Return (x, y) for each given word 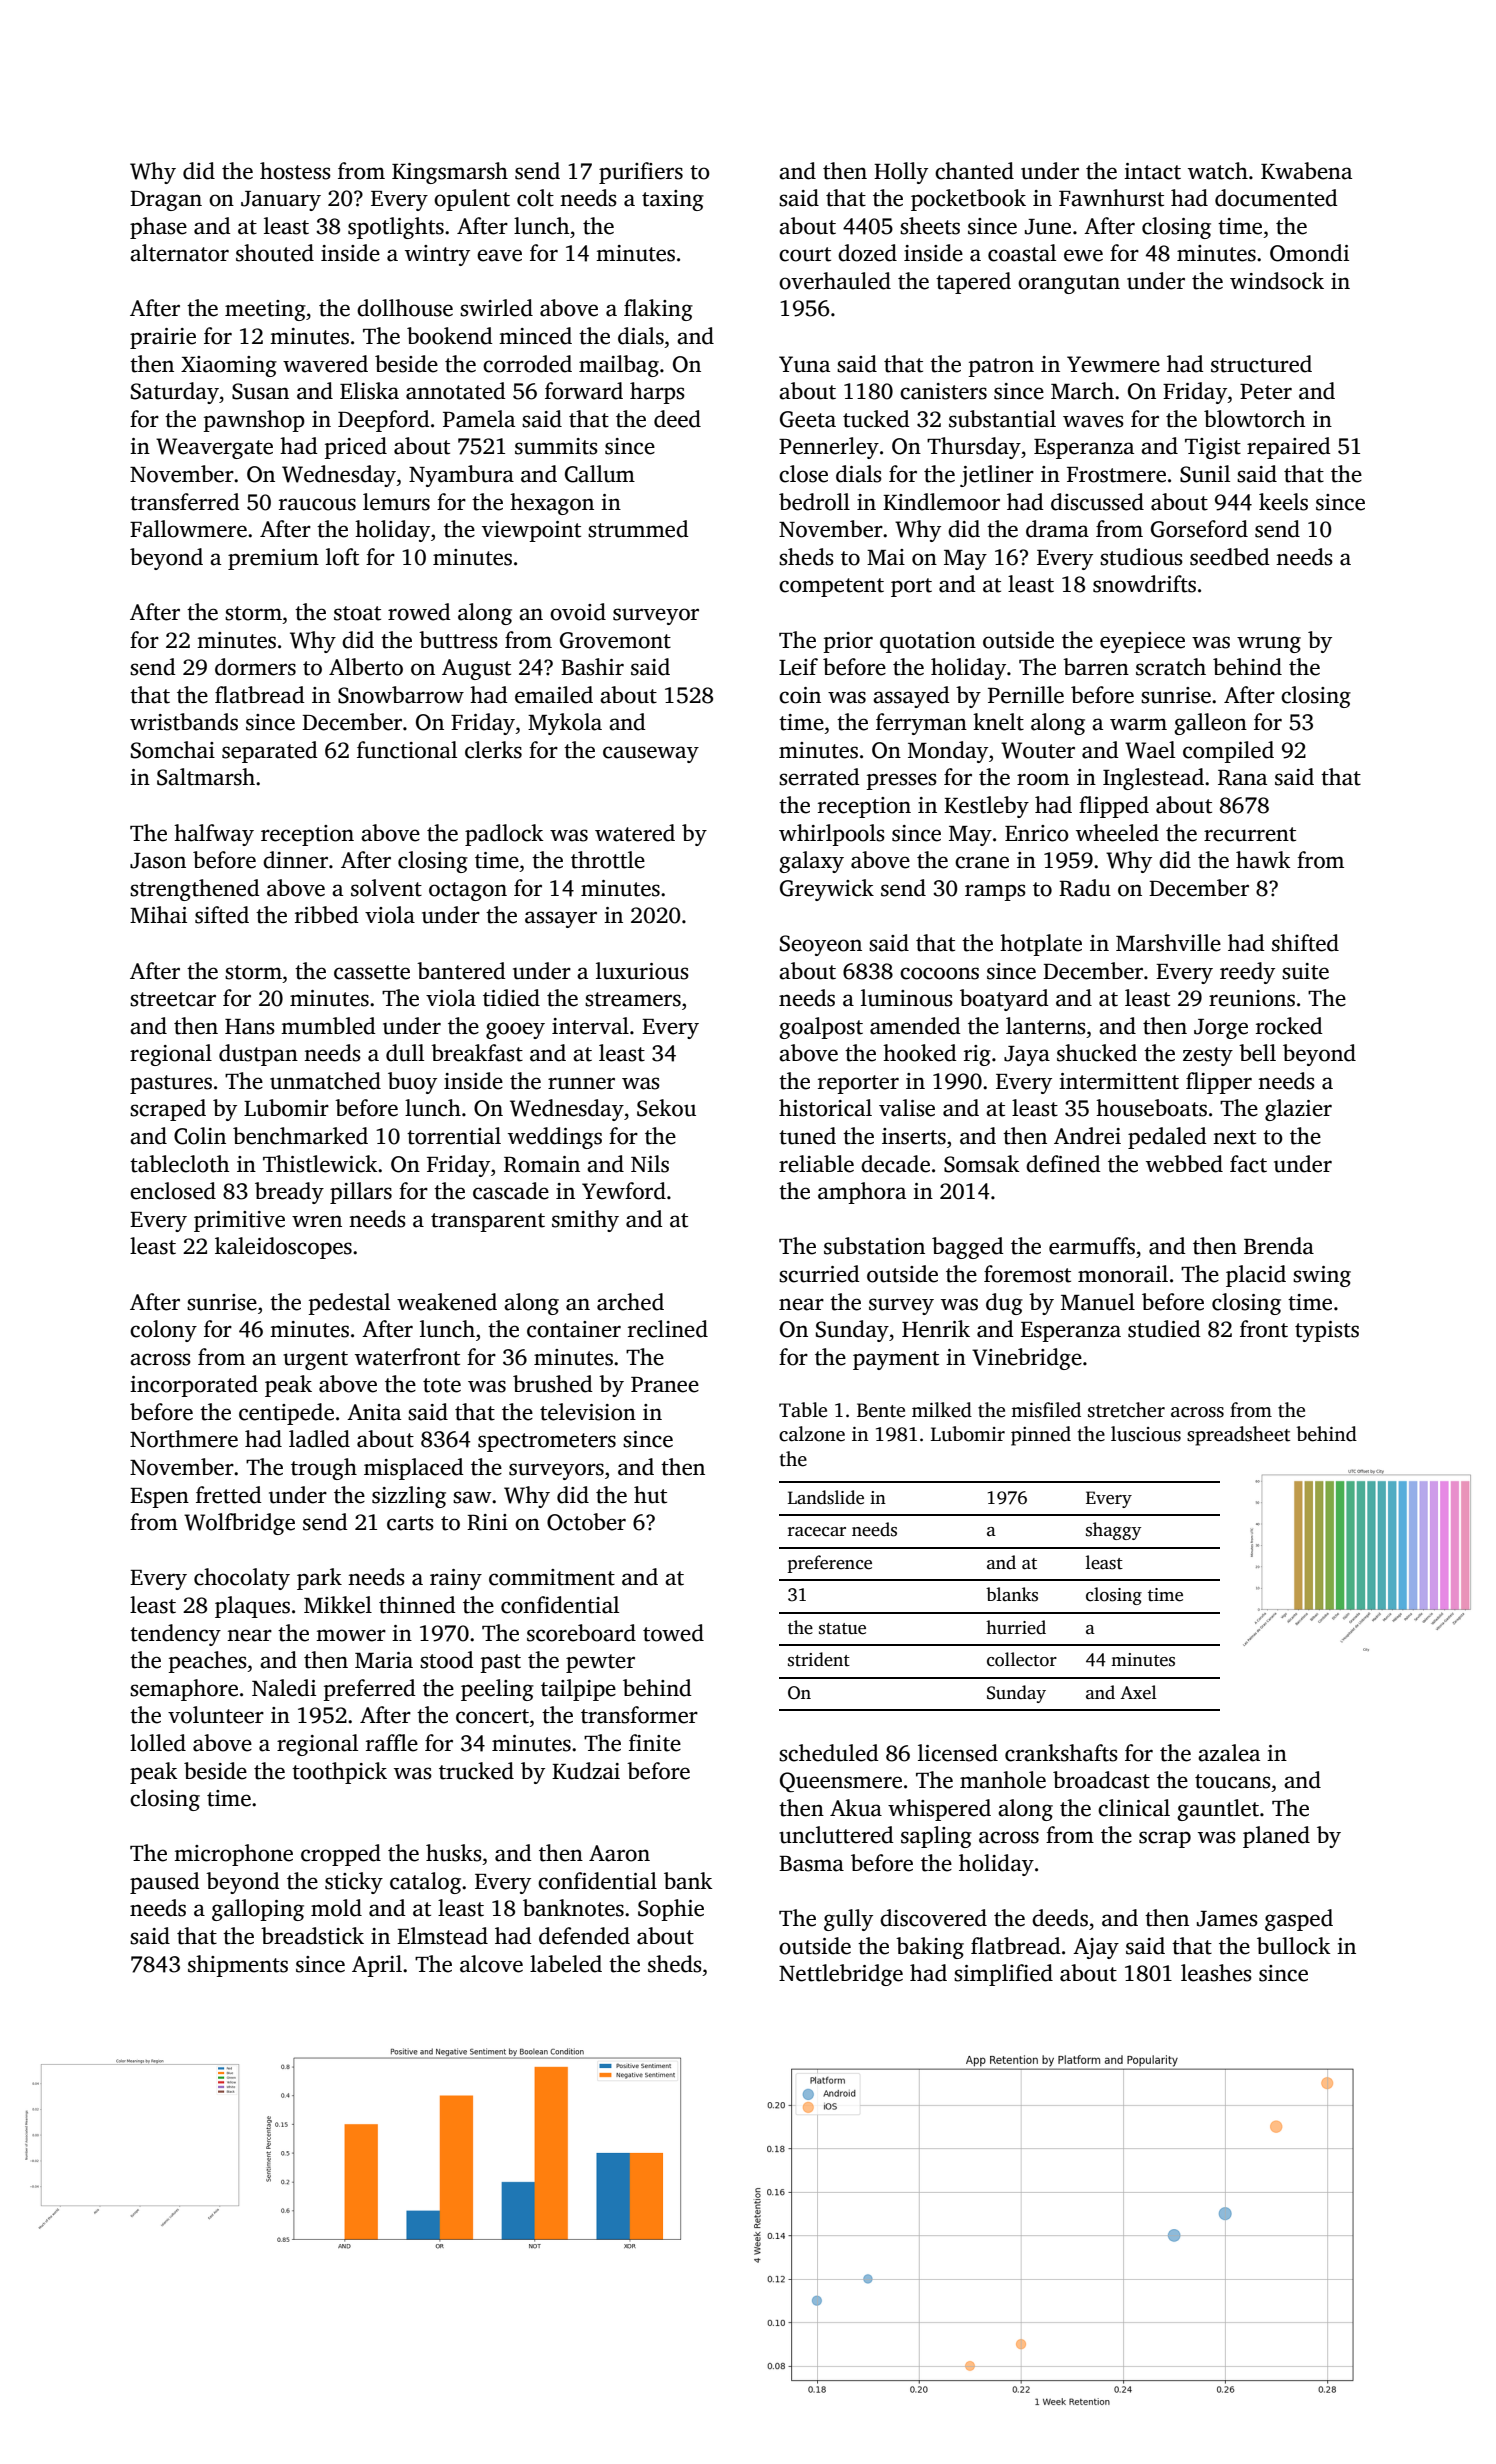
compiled (1228, 752)
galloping (258, 1910)
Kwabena (1306, 171)
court (805, 254)
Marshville (1168, 943)
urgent (315, 1360)
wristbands (184, 722)
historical (825, 1108)
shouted (275, 253)
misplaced (414, 1469)
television (588, 1412)
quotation (928, 642)
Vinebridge (1027, 1359)
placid (1256, 1276)
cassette (372, 972)
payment (896, 1360)
